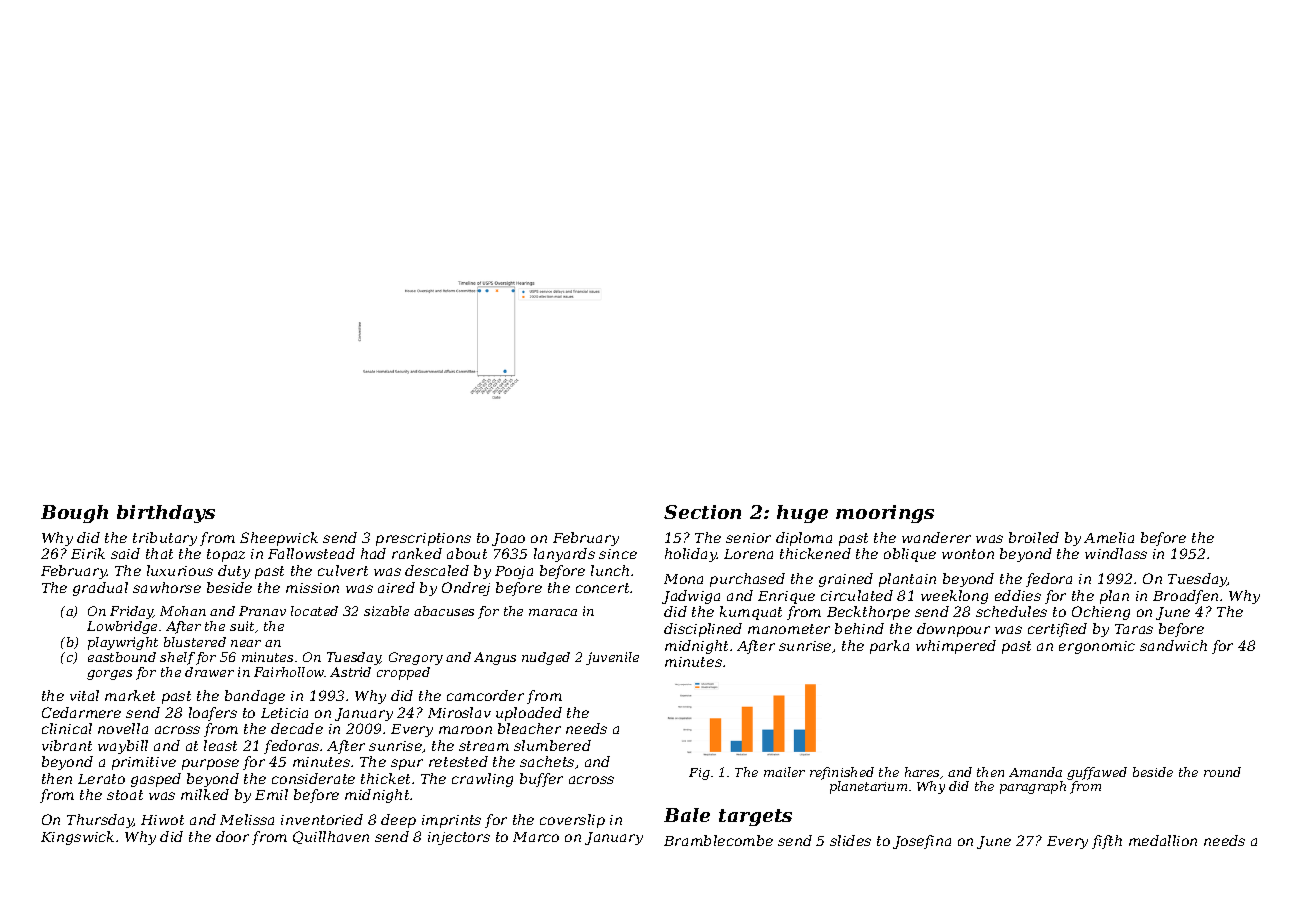  I want to click on wanderer, so click(936, 537).
